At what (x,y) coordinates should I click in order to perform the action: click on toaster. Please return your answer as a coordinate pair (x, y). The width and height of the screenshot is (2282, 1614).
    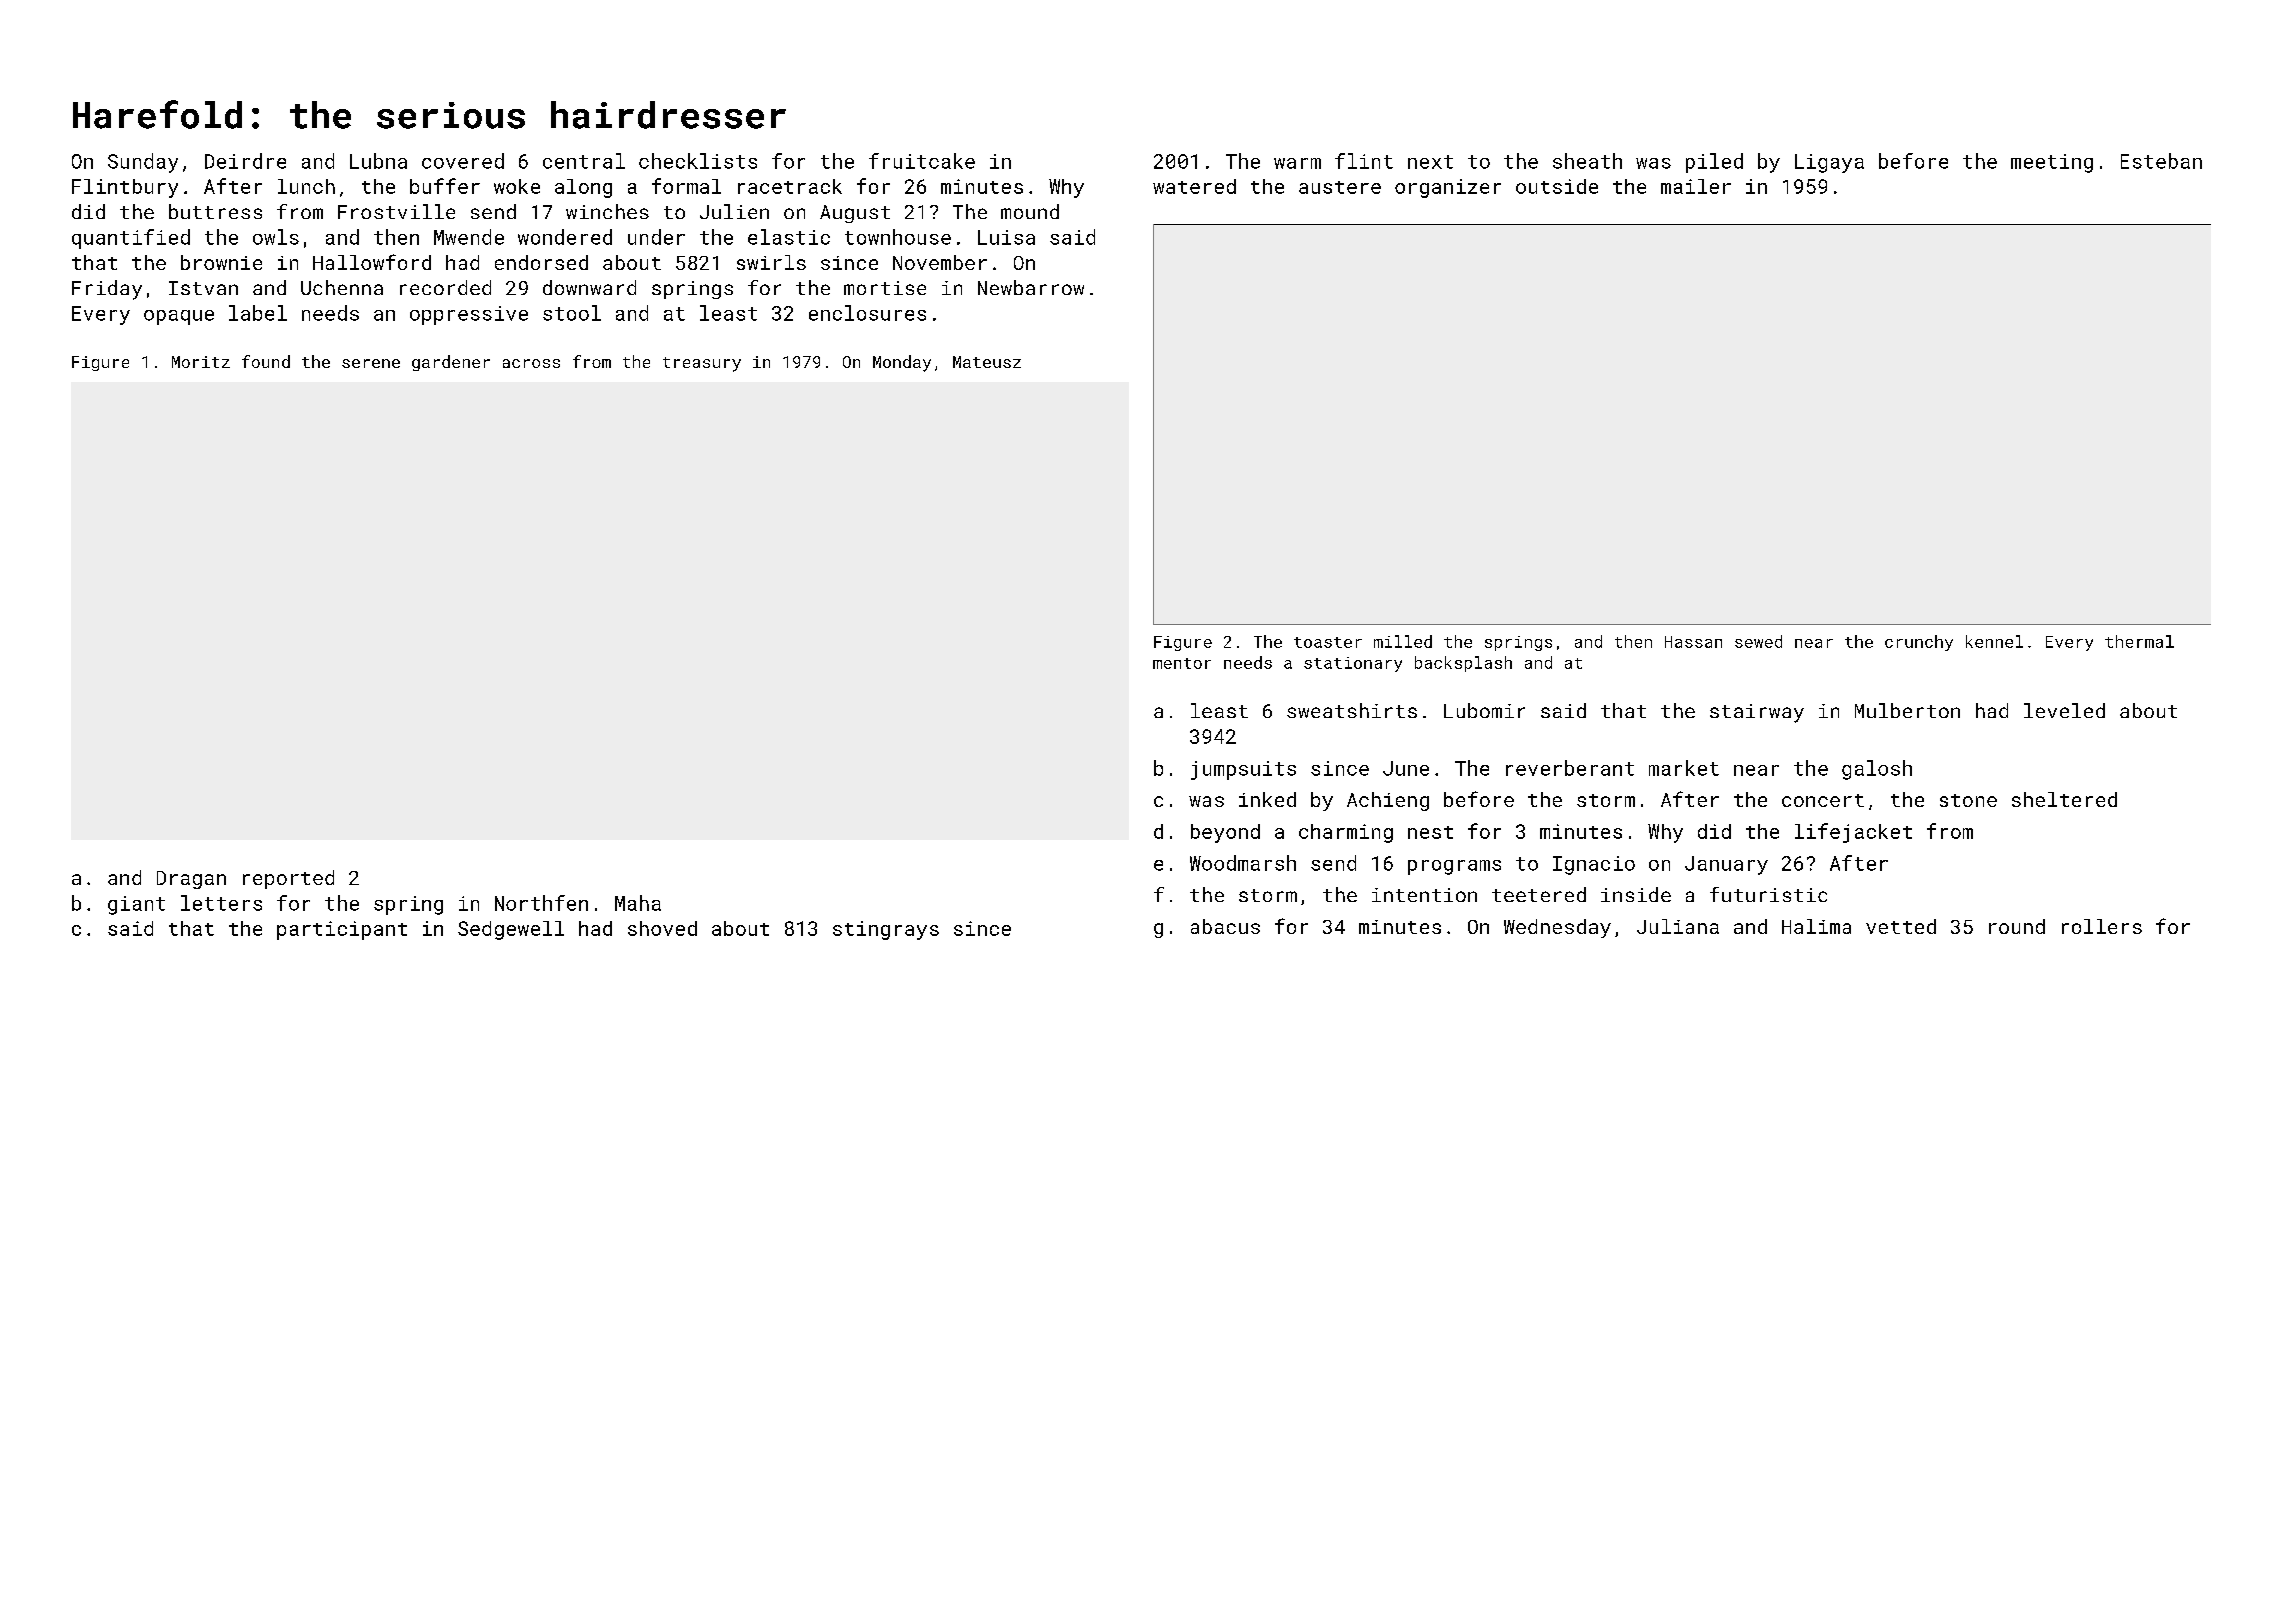
    Looking at the image, I should click on (1328, 642).
